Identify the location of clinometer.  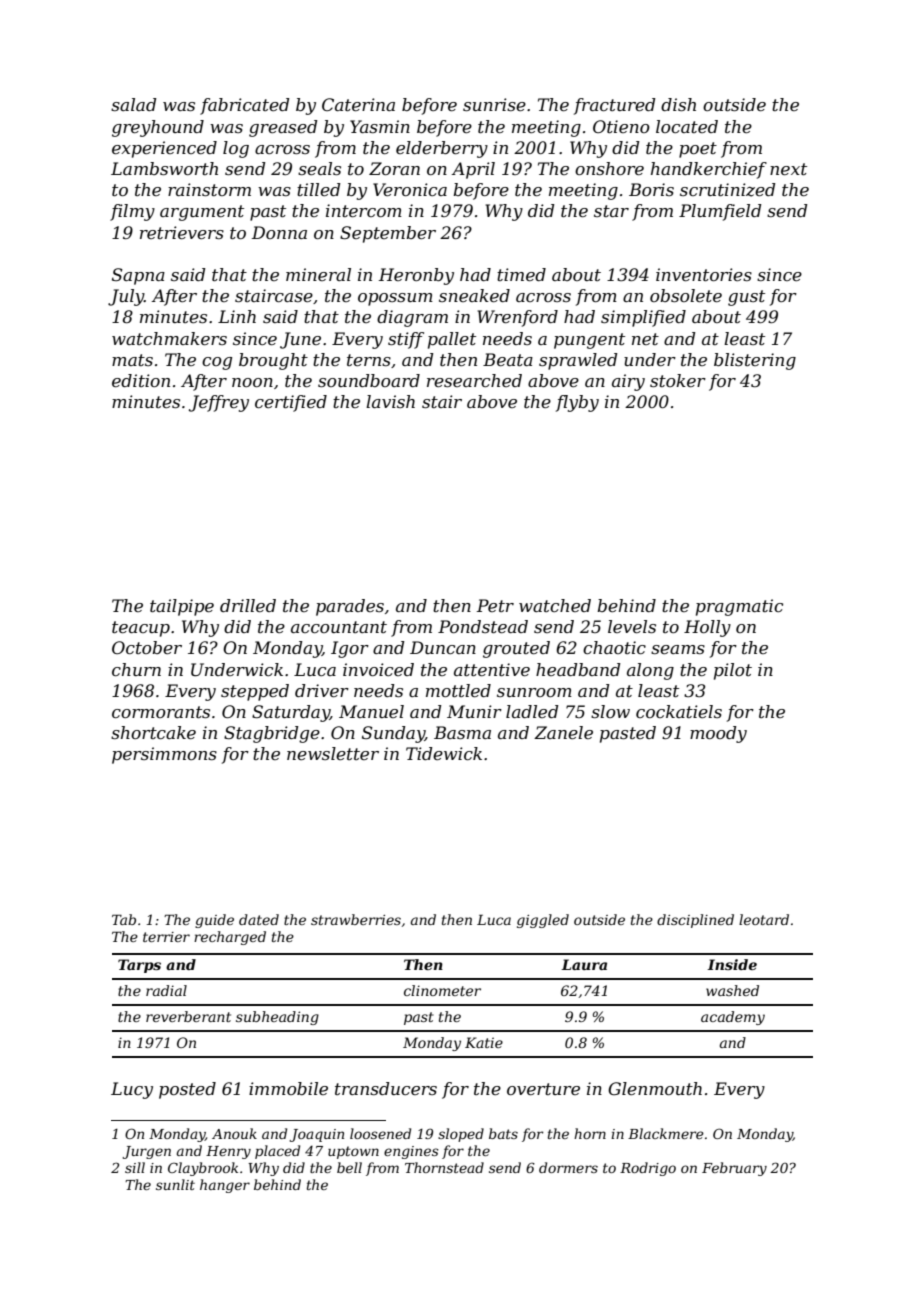
(442, 990).
